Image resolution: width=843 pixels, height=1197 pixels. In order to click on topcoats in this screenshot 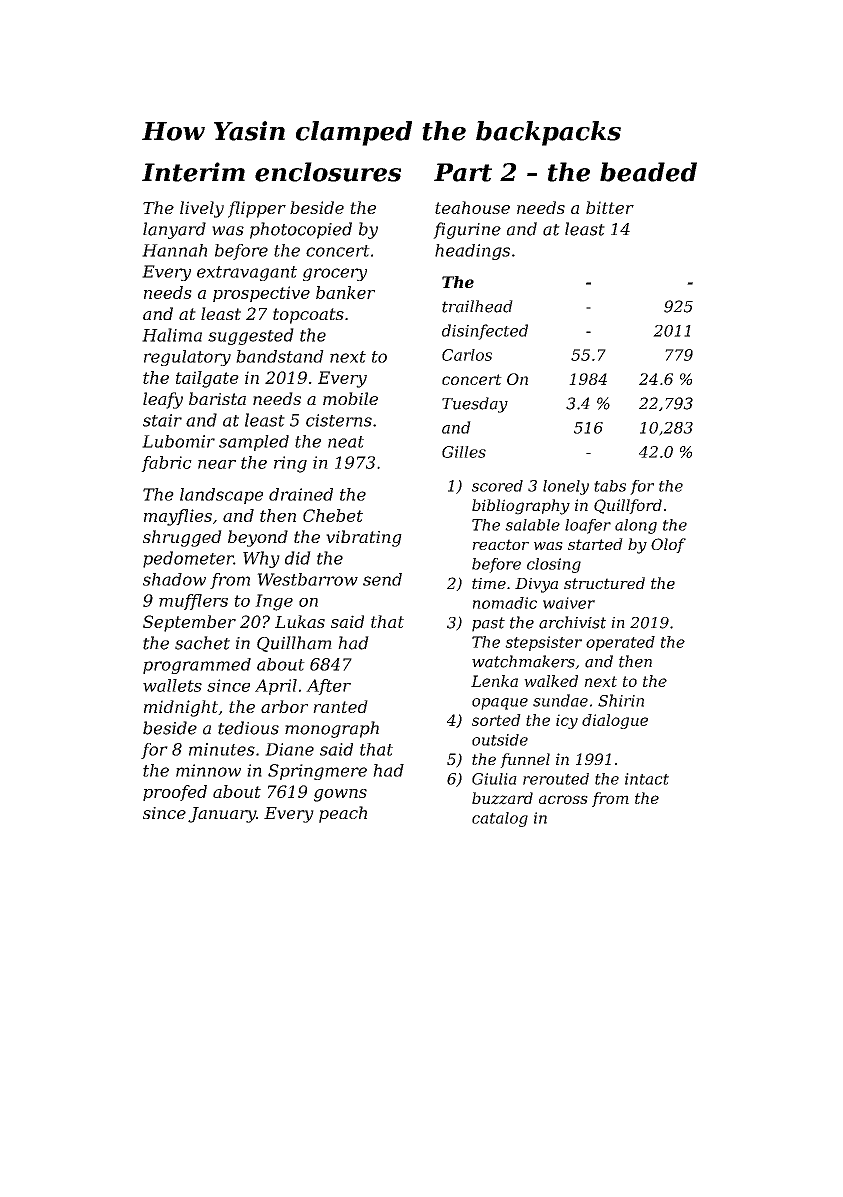, I will do `click(308, 316)`.
